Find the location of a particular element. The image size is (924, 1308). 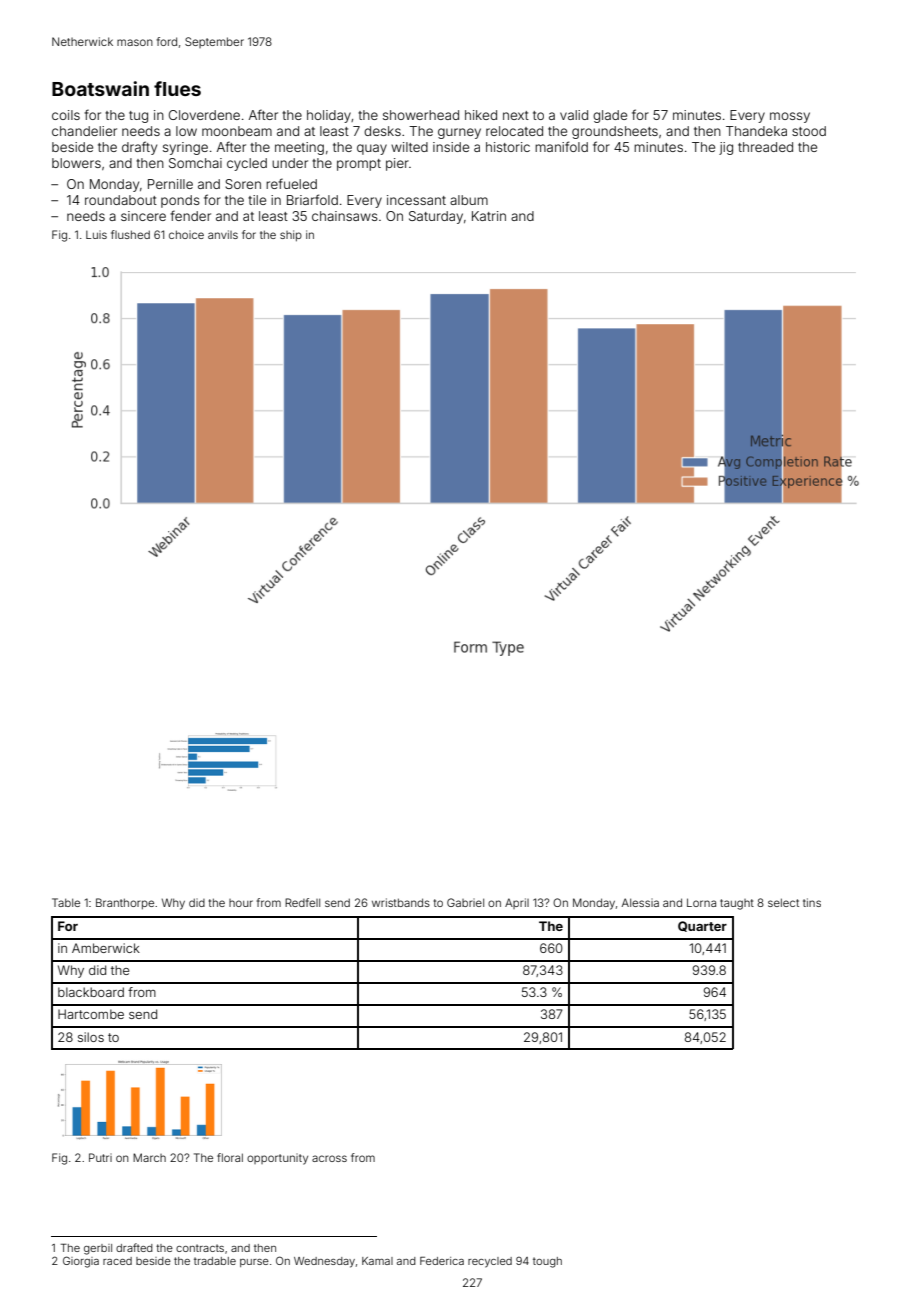

ship is located at coordinates (291, 235).
